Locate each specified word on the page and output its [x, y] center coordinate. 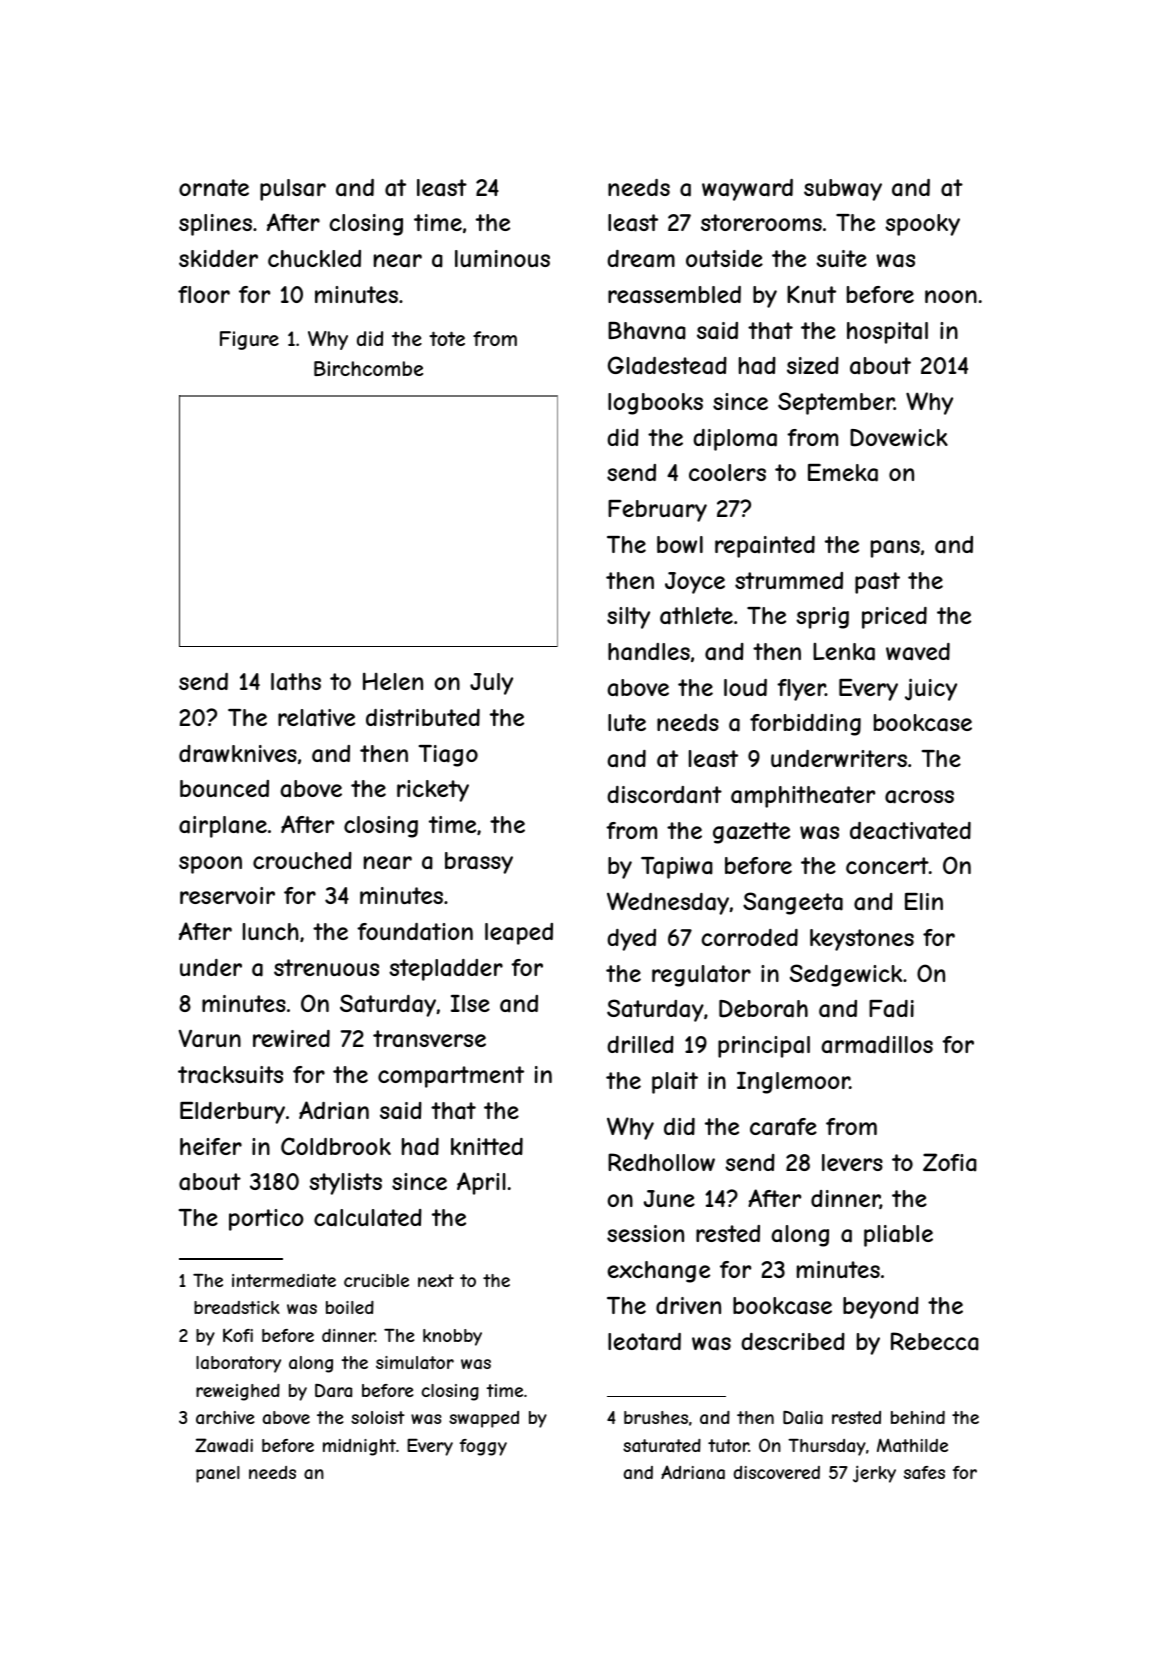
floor [204, 294]
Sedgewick [846, 975]
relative [316, 718]
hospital [887, 333]
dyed [631, 940]
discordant [664, 795]
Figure [249, 340]
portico [266, 1220]
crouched [302, 860]
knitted [487, 1146]
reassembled [674, 295]
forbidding [805, 725]
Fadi [891, 1009]
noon [951, 296]
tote [447, 338]
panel [218, 1474]
